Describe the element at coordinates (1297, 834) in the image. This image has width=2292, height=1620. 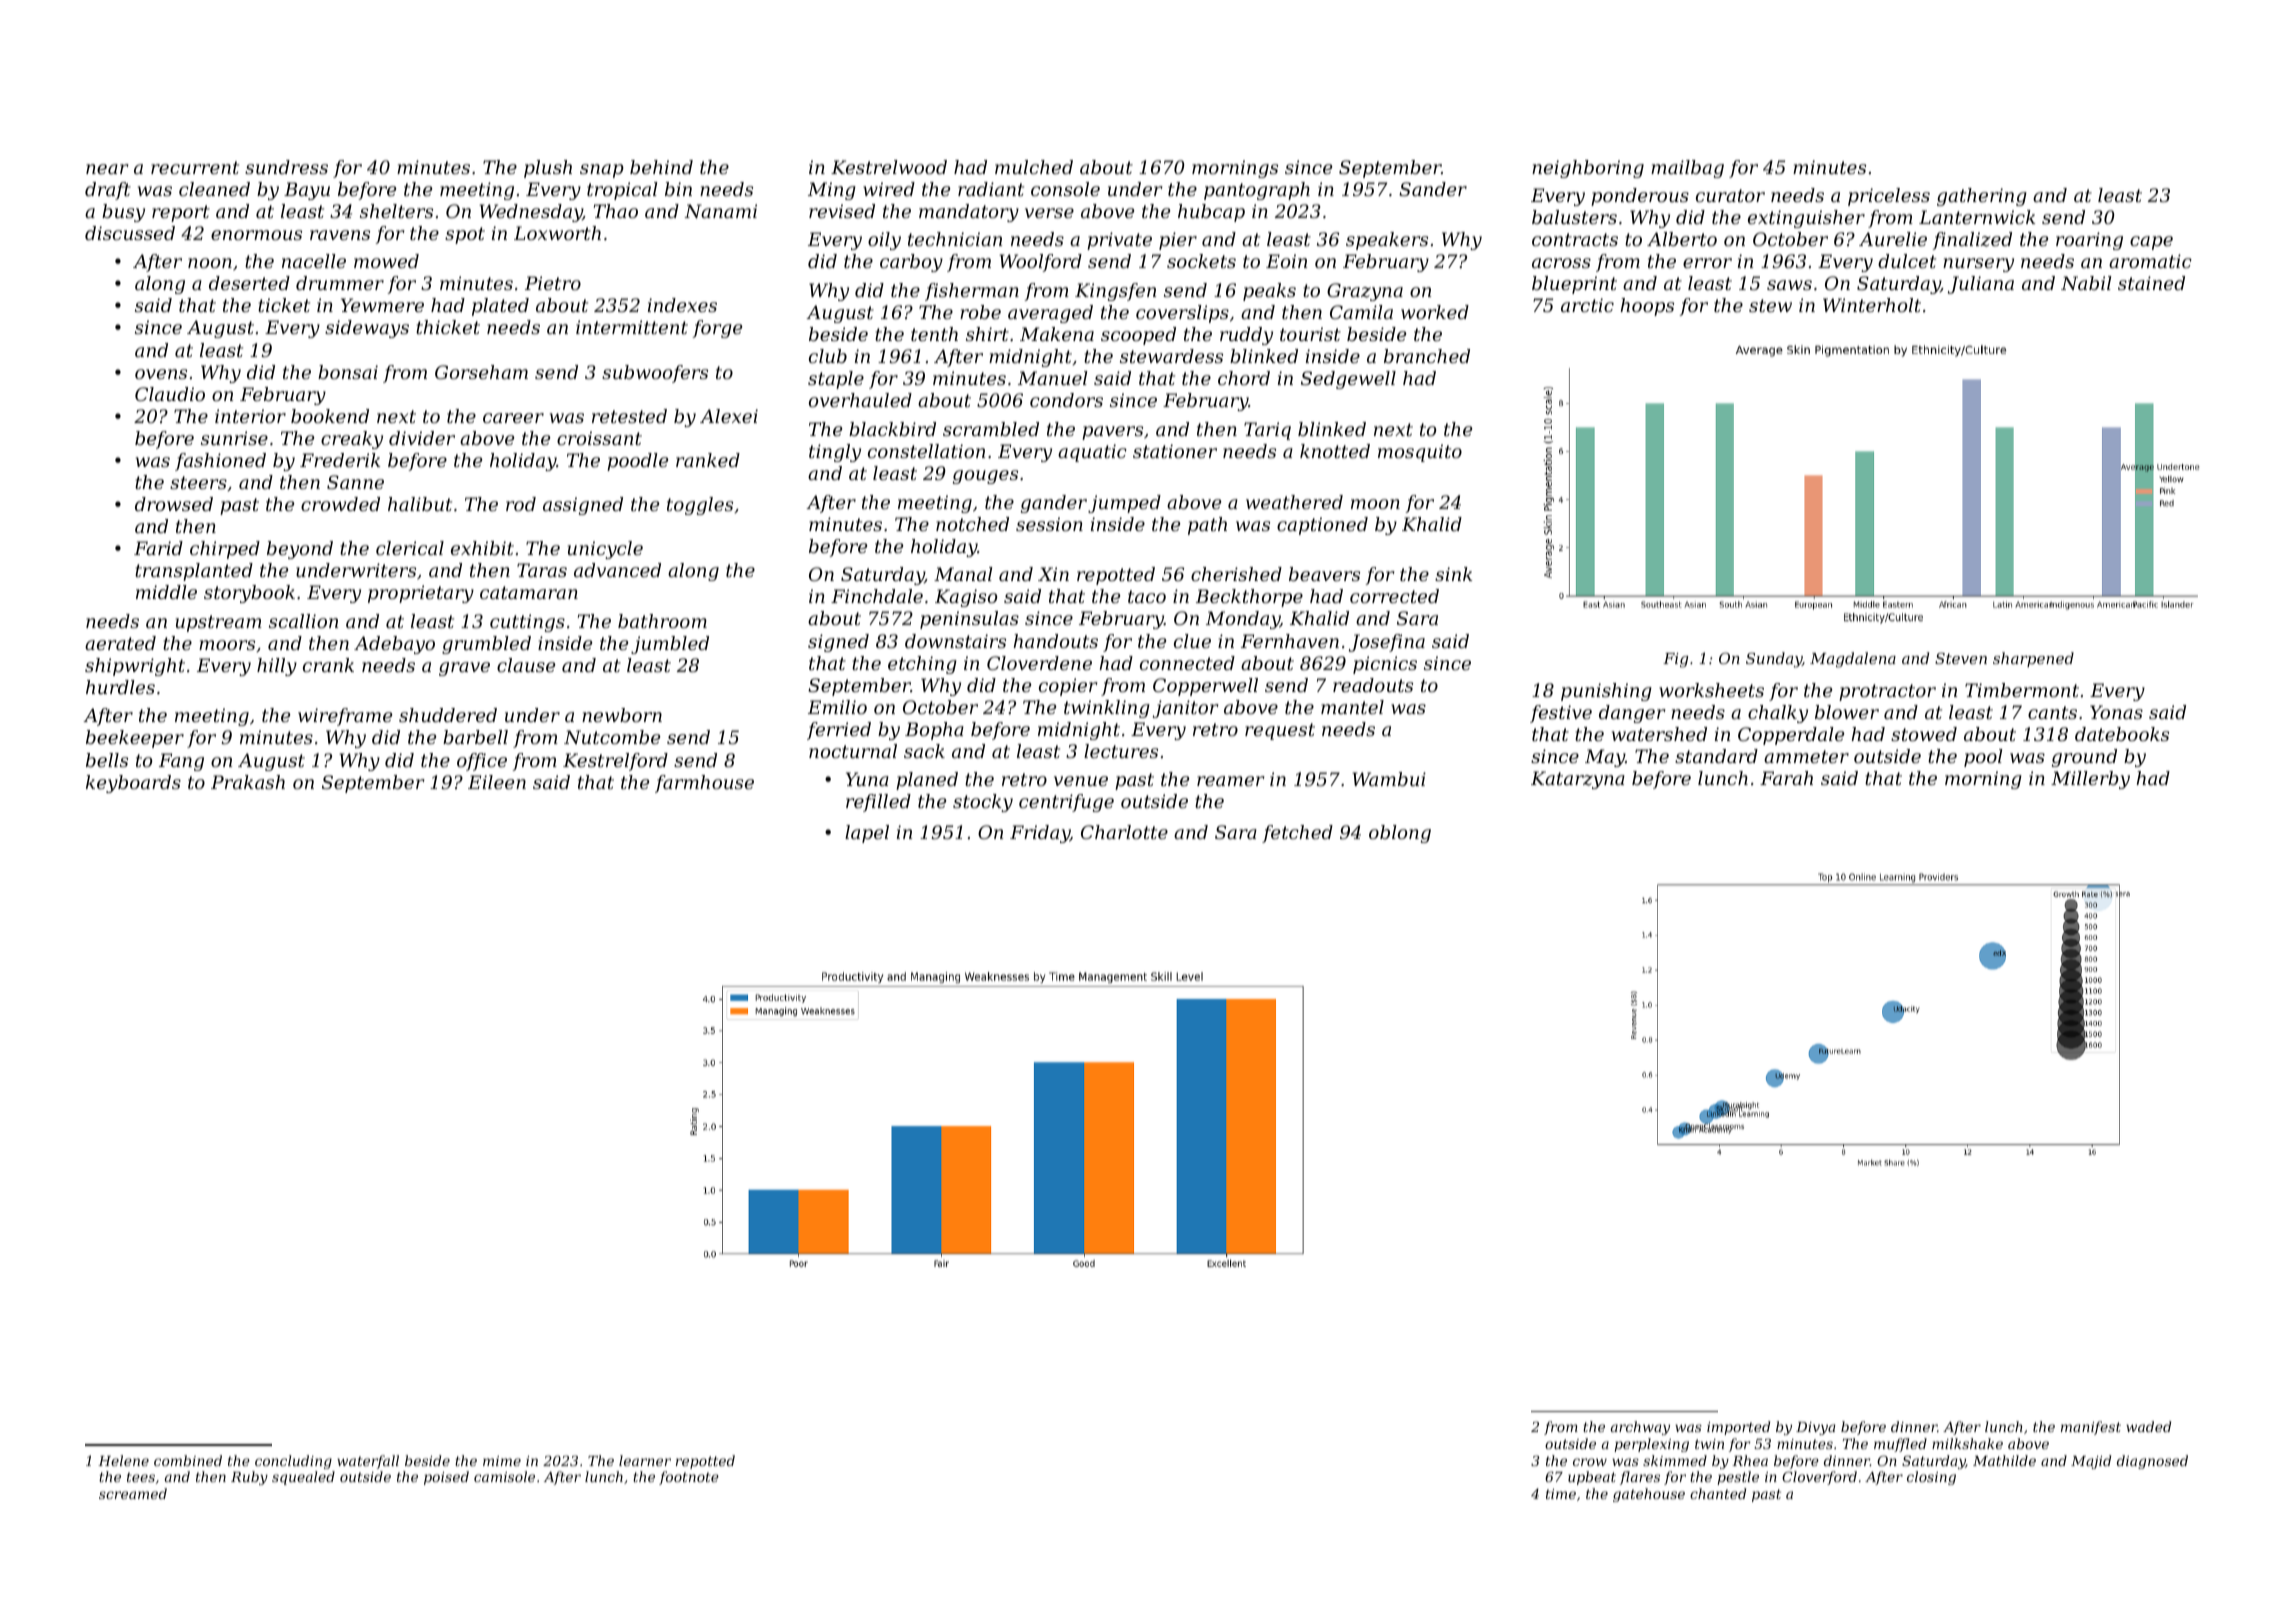
I see `fetched` at that location.
